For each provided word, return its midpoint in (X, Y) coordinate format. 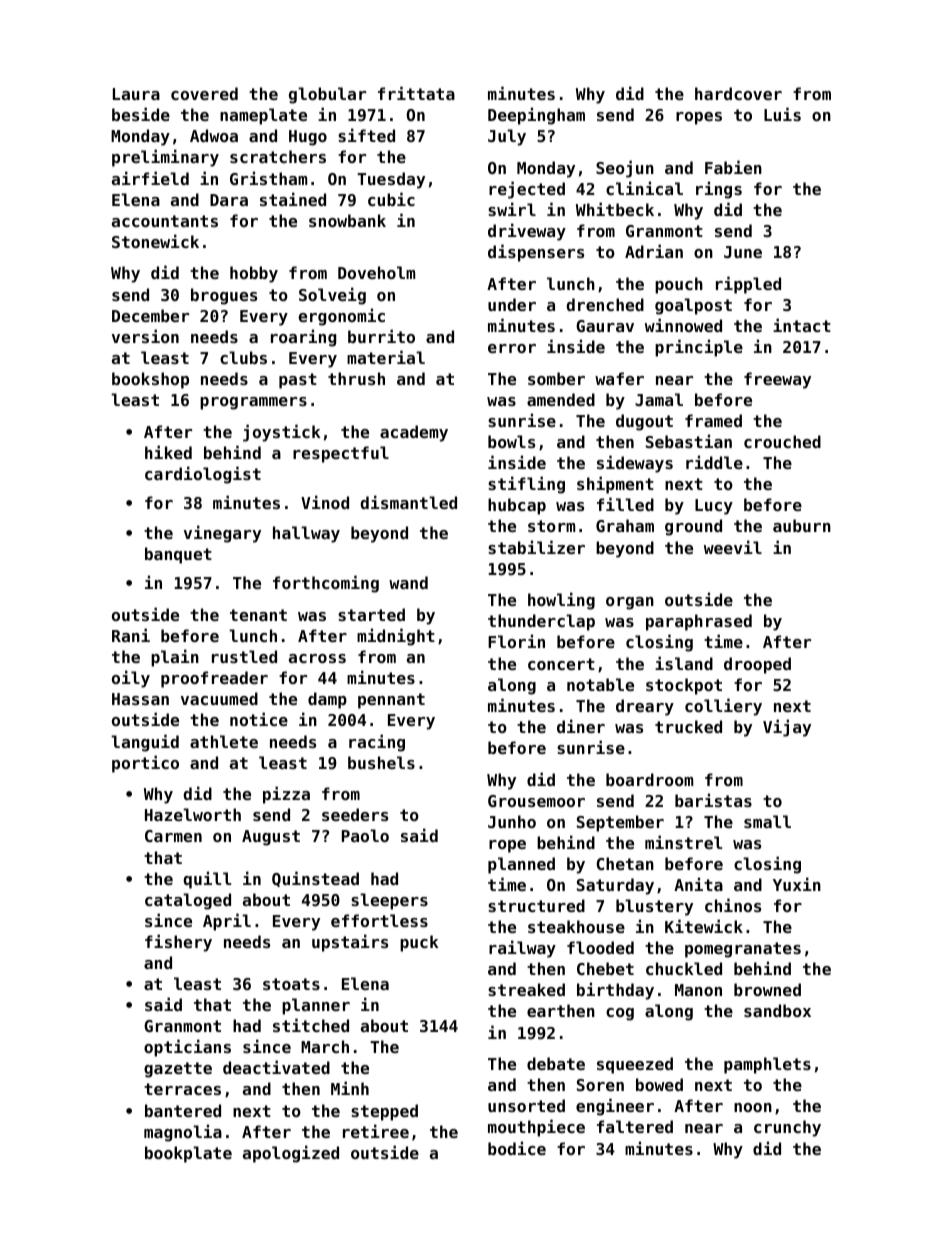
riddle (714, 462)
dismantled (408, 502)
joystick (281, 433)
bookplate (188, 1154)
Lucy (714, 507)
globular (327, 95)
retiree (376, 1131)
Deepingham (536, 116)
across (317, 658)
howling (561, 601)
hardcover (738, 93)
